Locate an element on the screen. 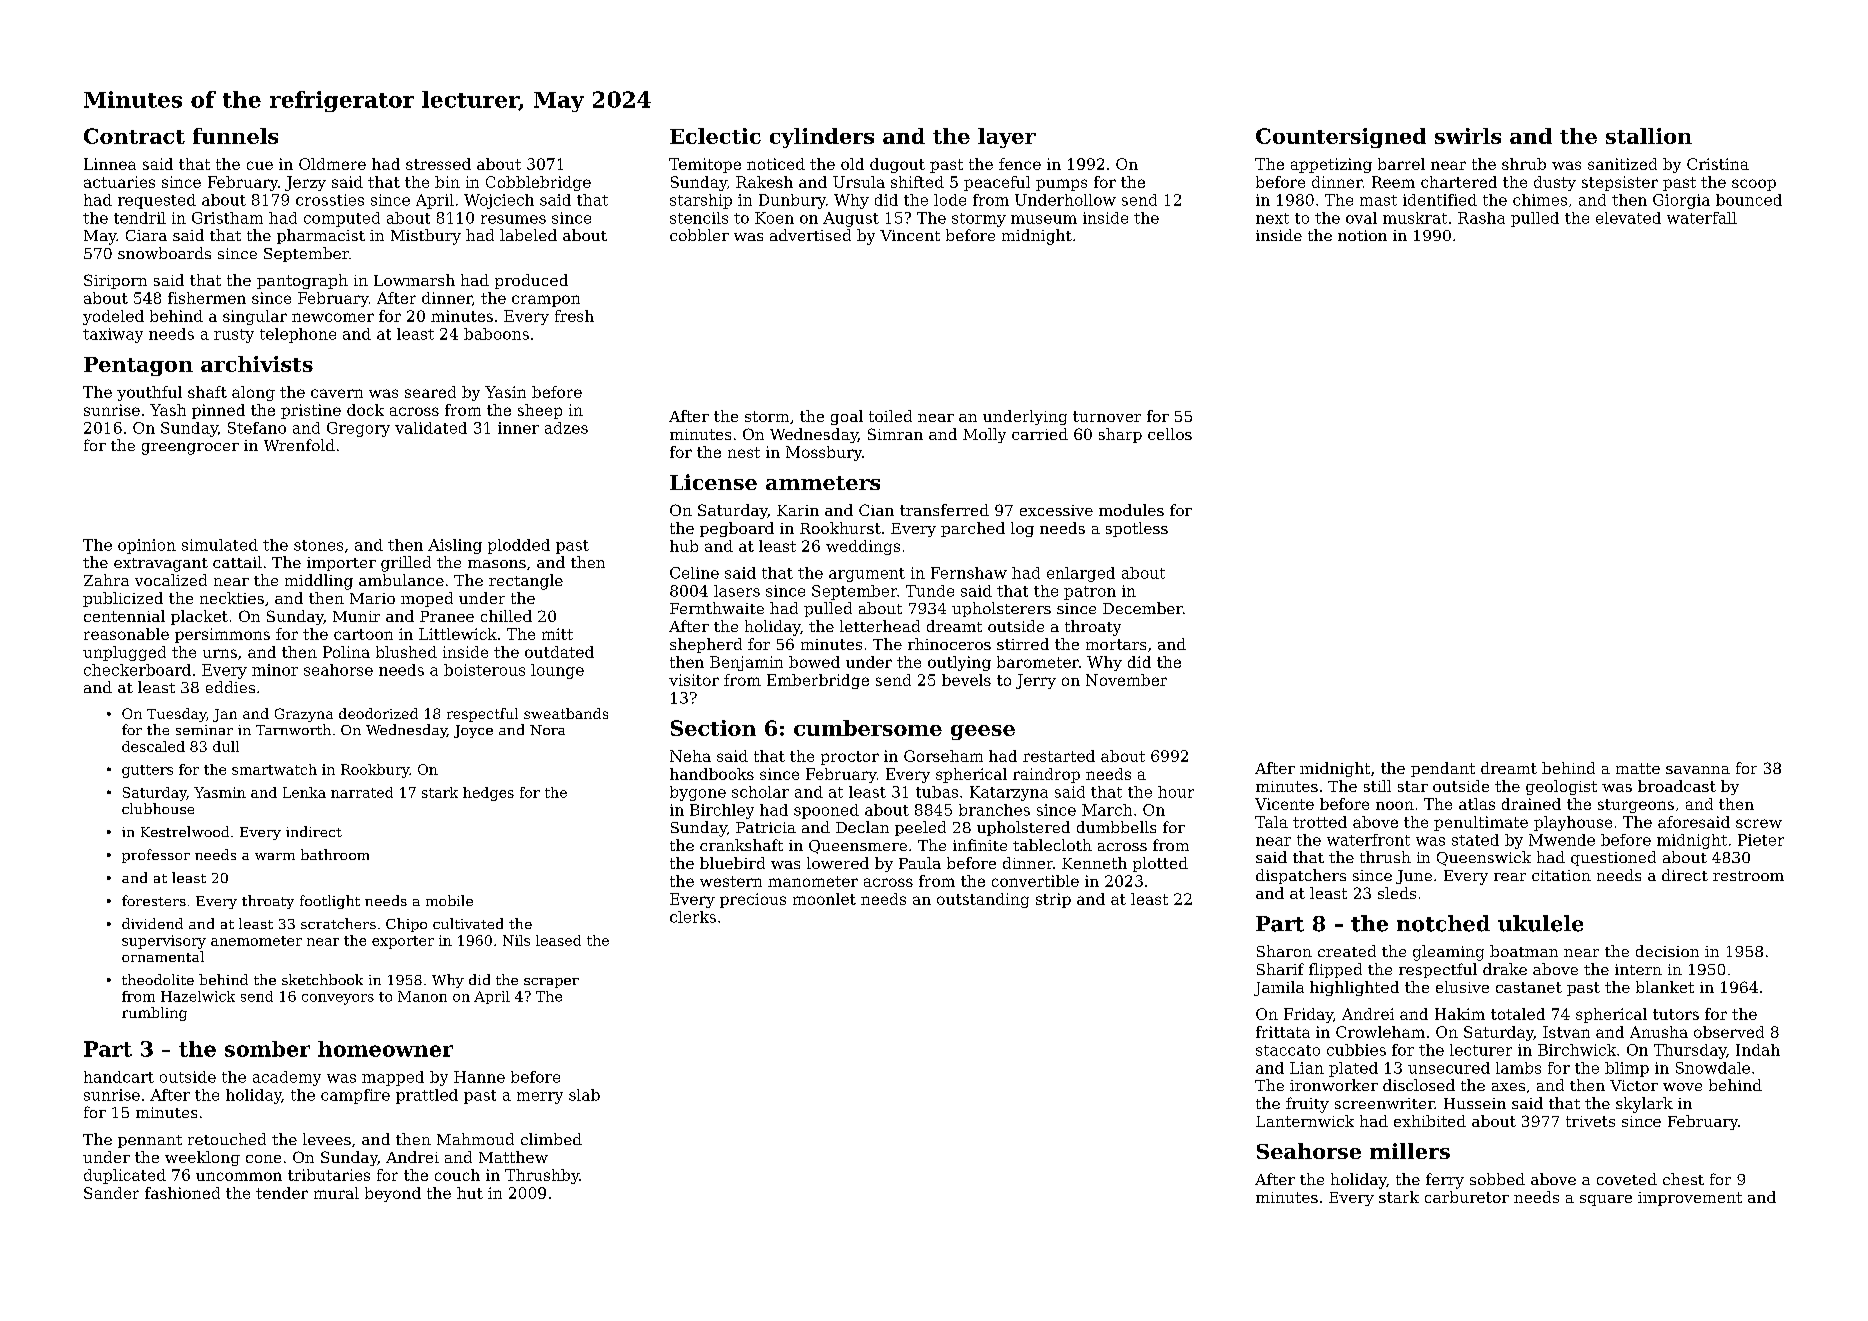  mobile is located at coordinates (449, 900).
